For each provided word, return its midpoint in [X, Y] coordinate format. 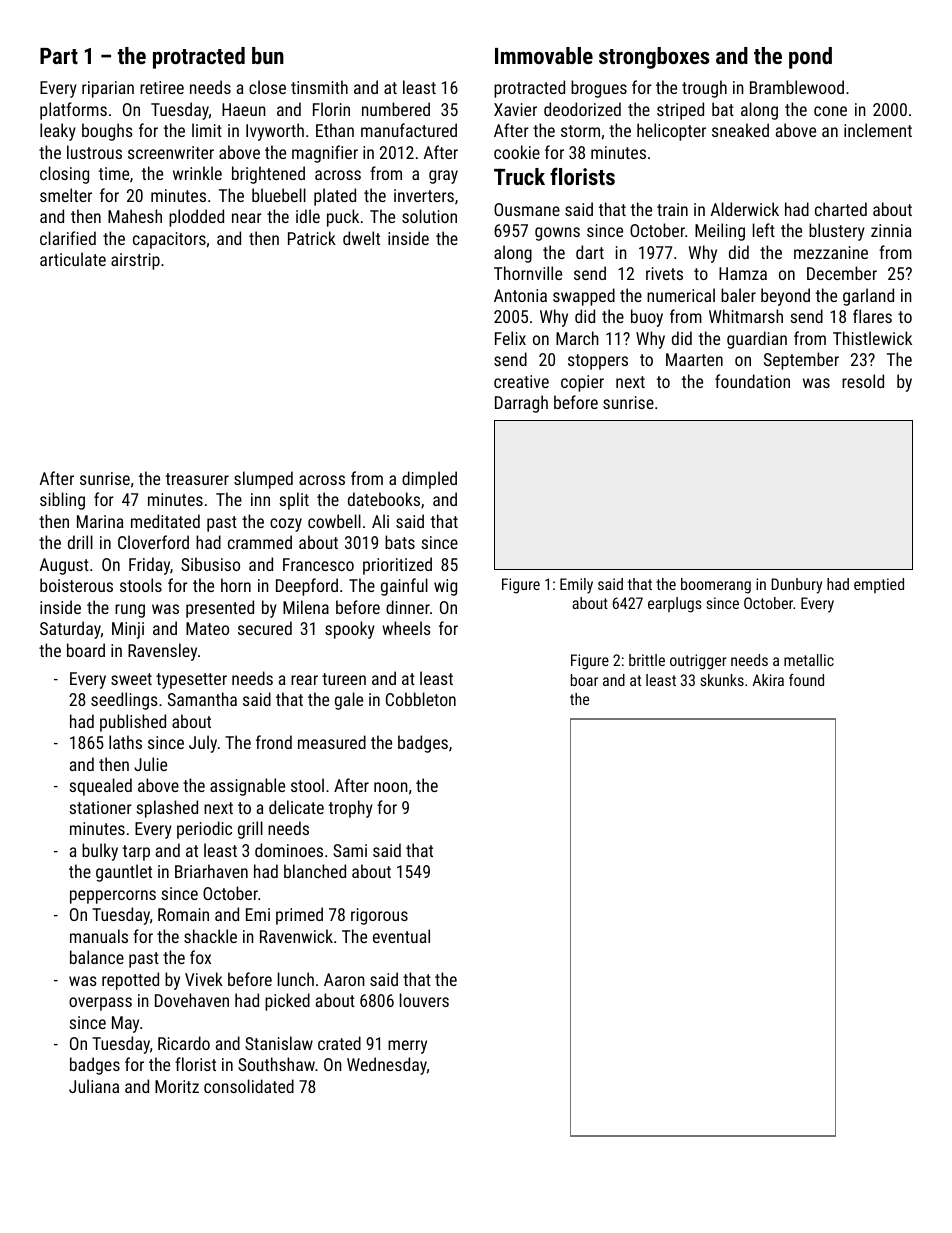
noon [391, 787]
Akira [768, 680]
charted [841, 209]
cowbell [334, 521]
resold [863, 381]
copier [582, 383]
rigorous [379, 916]
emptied [879, 585]
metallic [809, 660]
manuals [99, 936]
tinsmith [319, 87]
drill [80, 542]
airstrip [135, 261]
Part [59, 56]
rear [304, 680]
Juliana [94, 1086]
